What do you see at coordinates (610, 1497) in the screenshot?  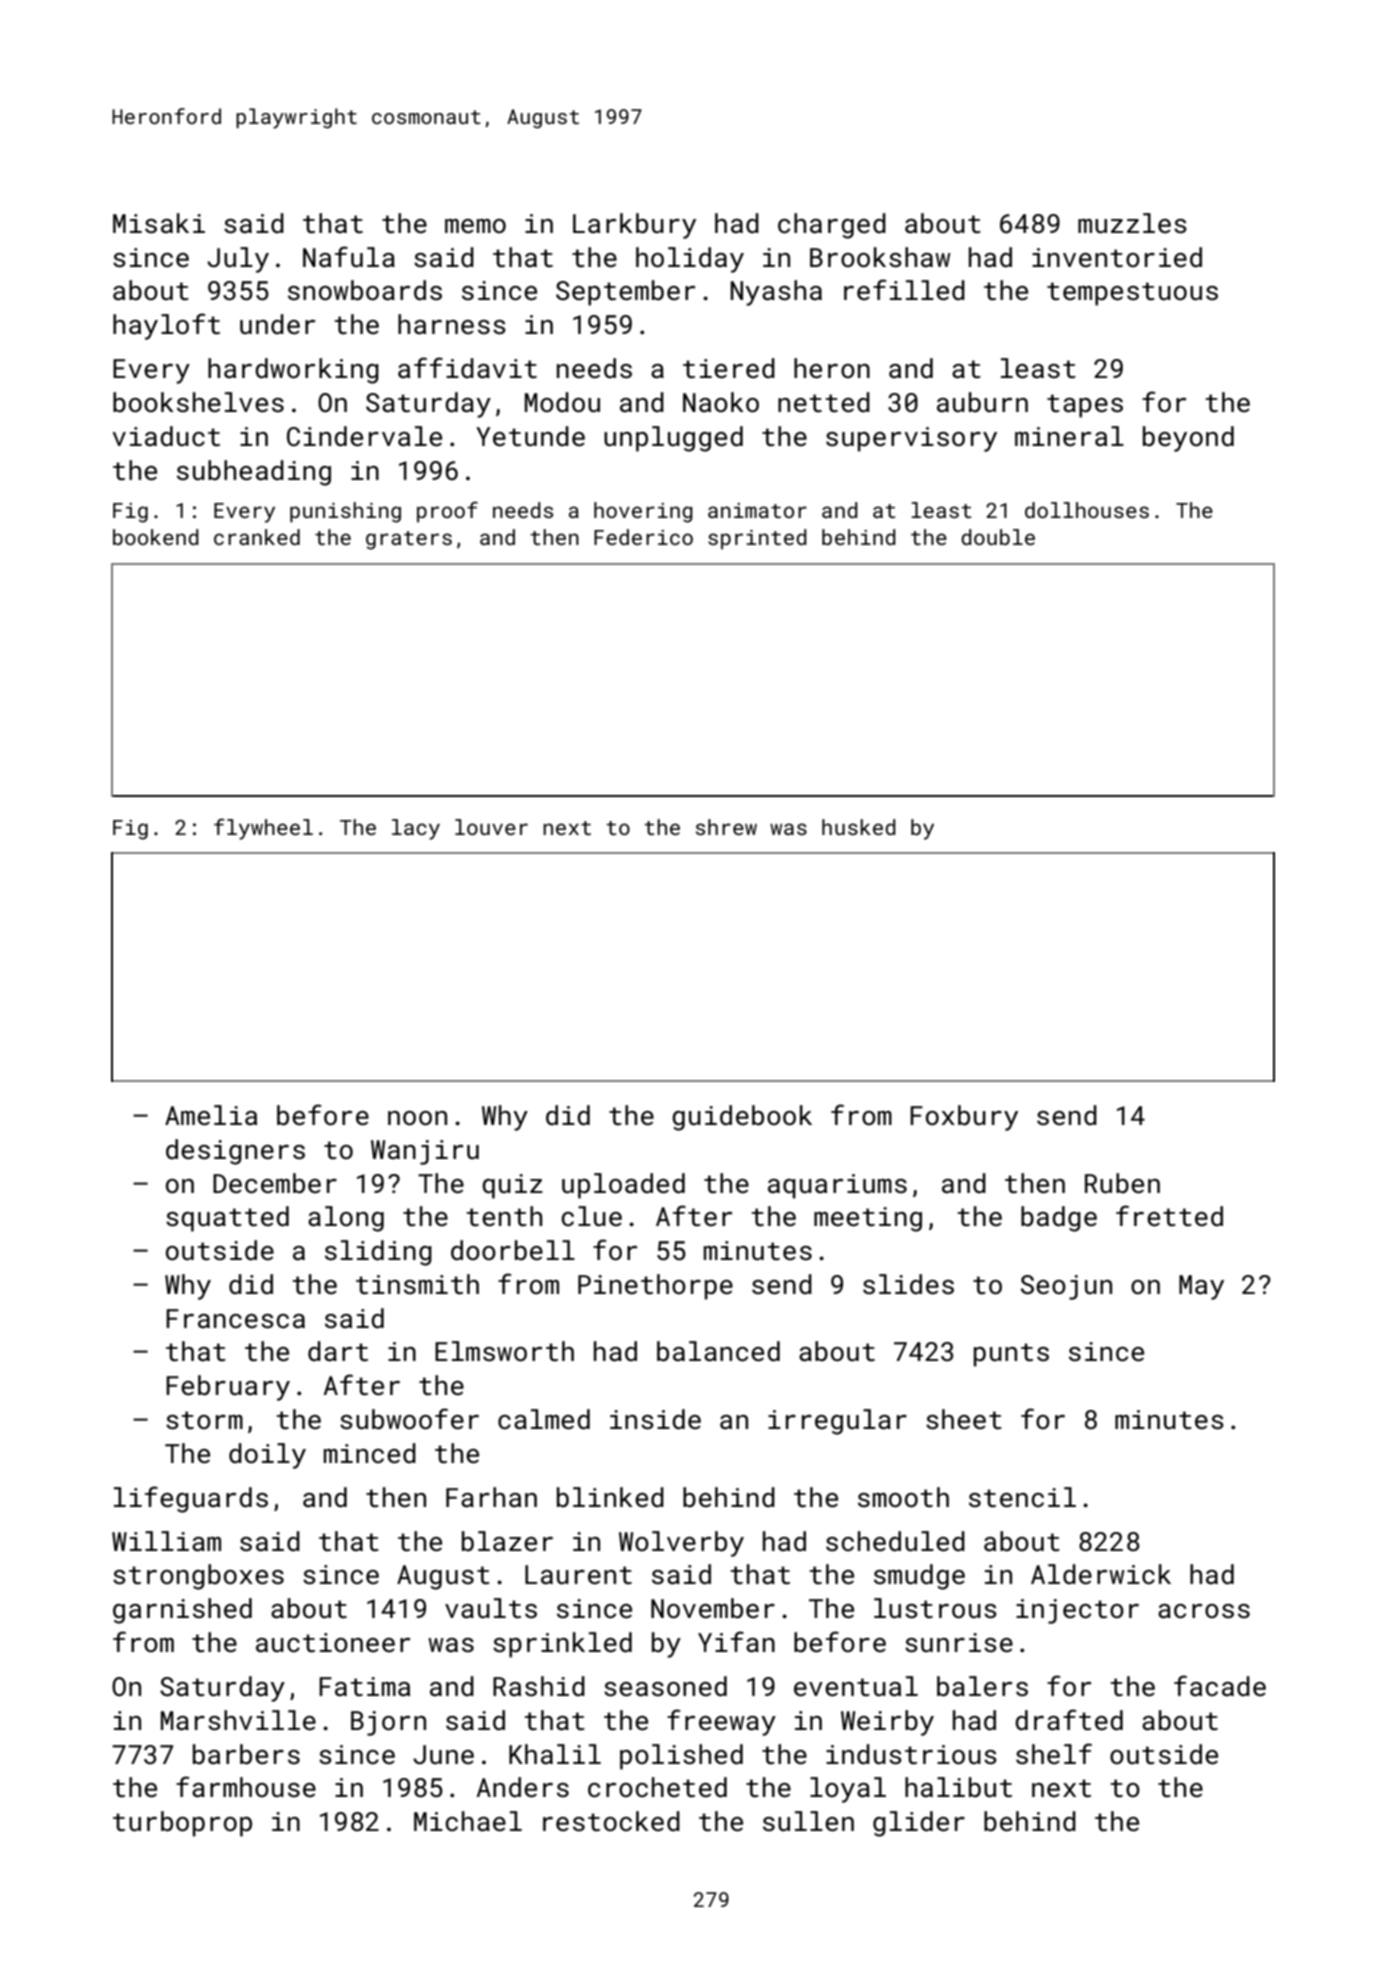 I see `blinked` at bounding box center [610, 1497].
